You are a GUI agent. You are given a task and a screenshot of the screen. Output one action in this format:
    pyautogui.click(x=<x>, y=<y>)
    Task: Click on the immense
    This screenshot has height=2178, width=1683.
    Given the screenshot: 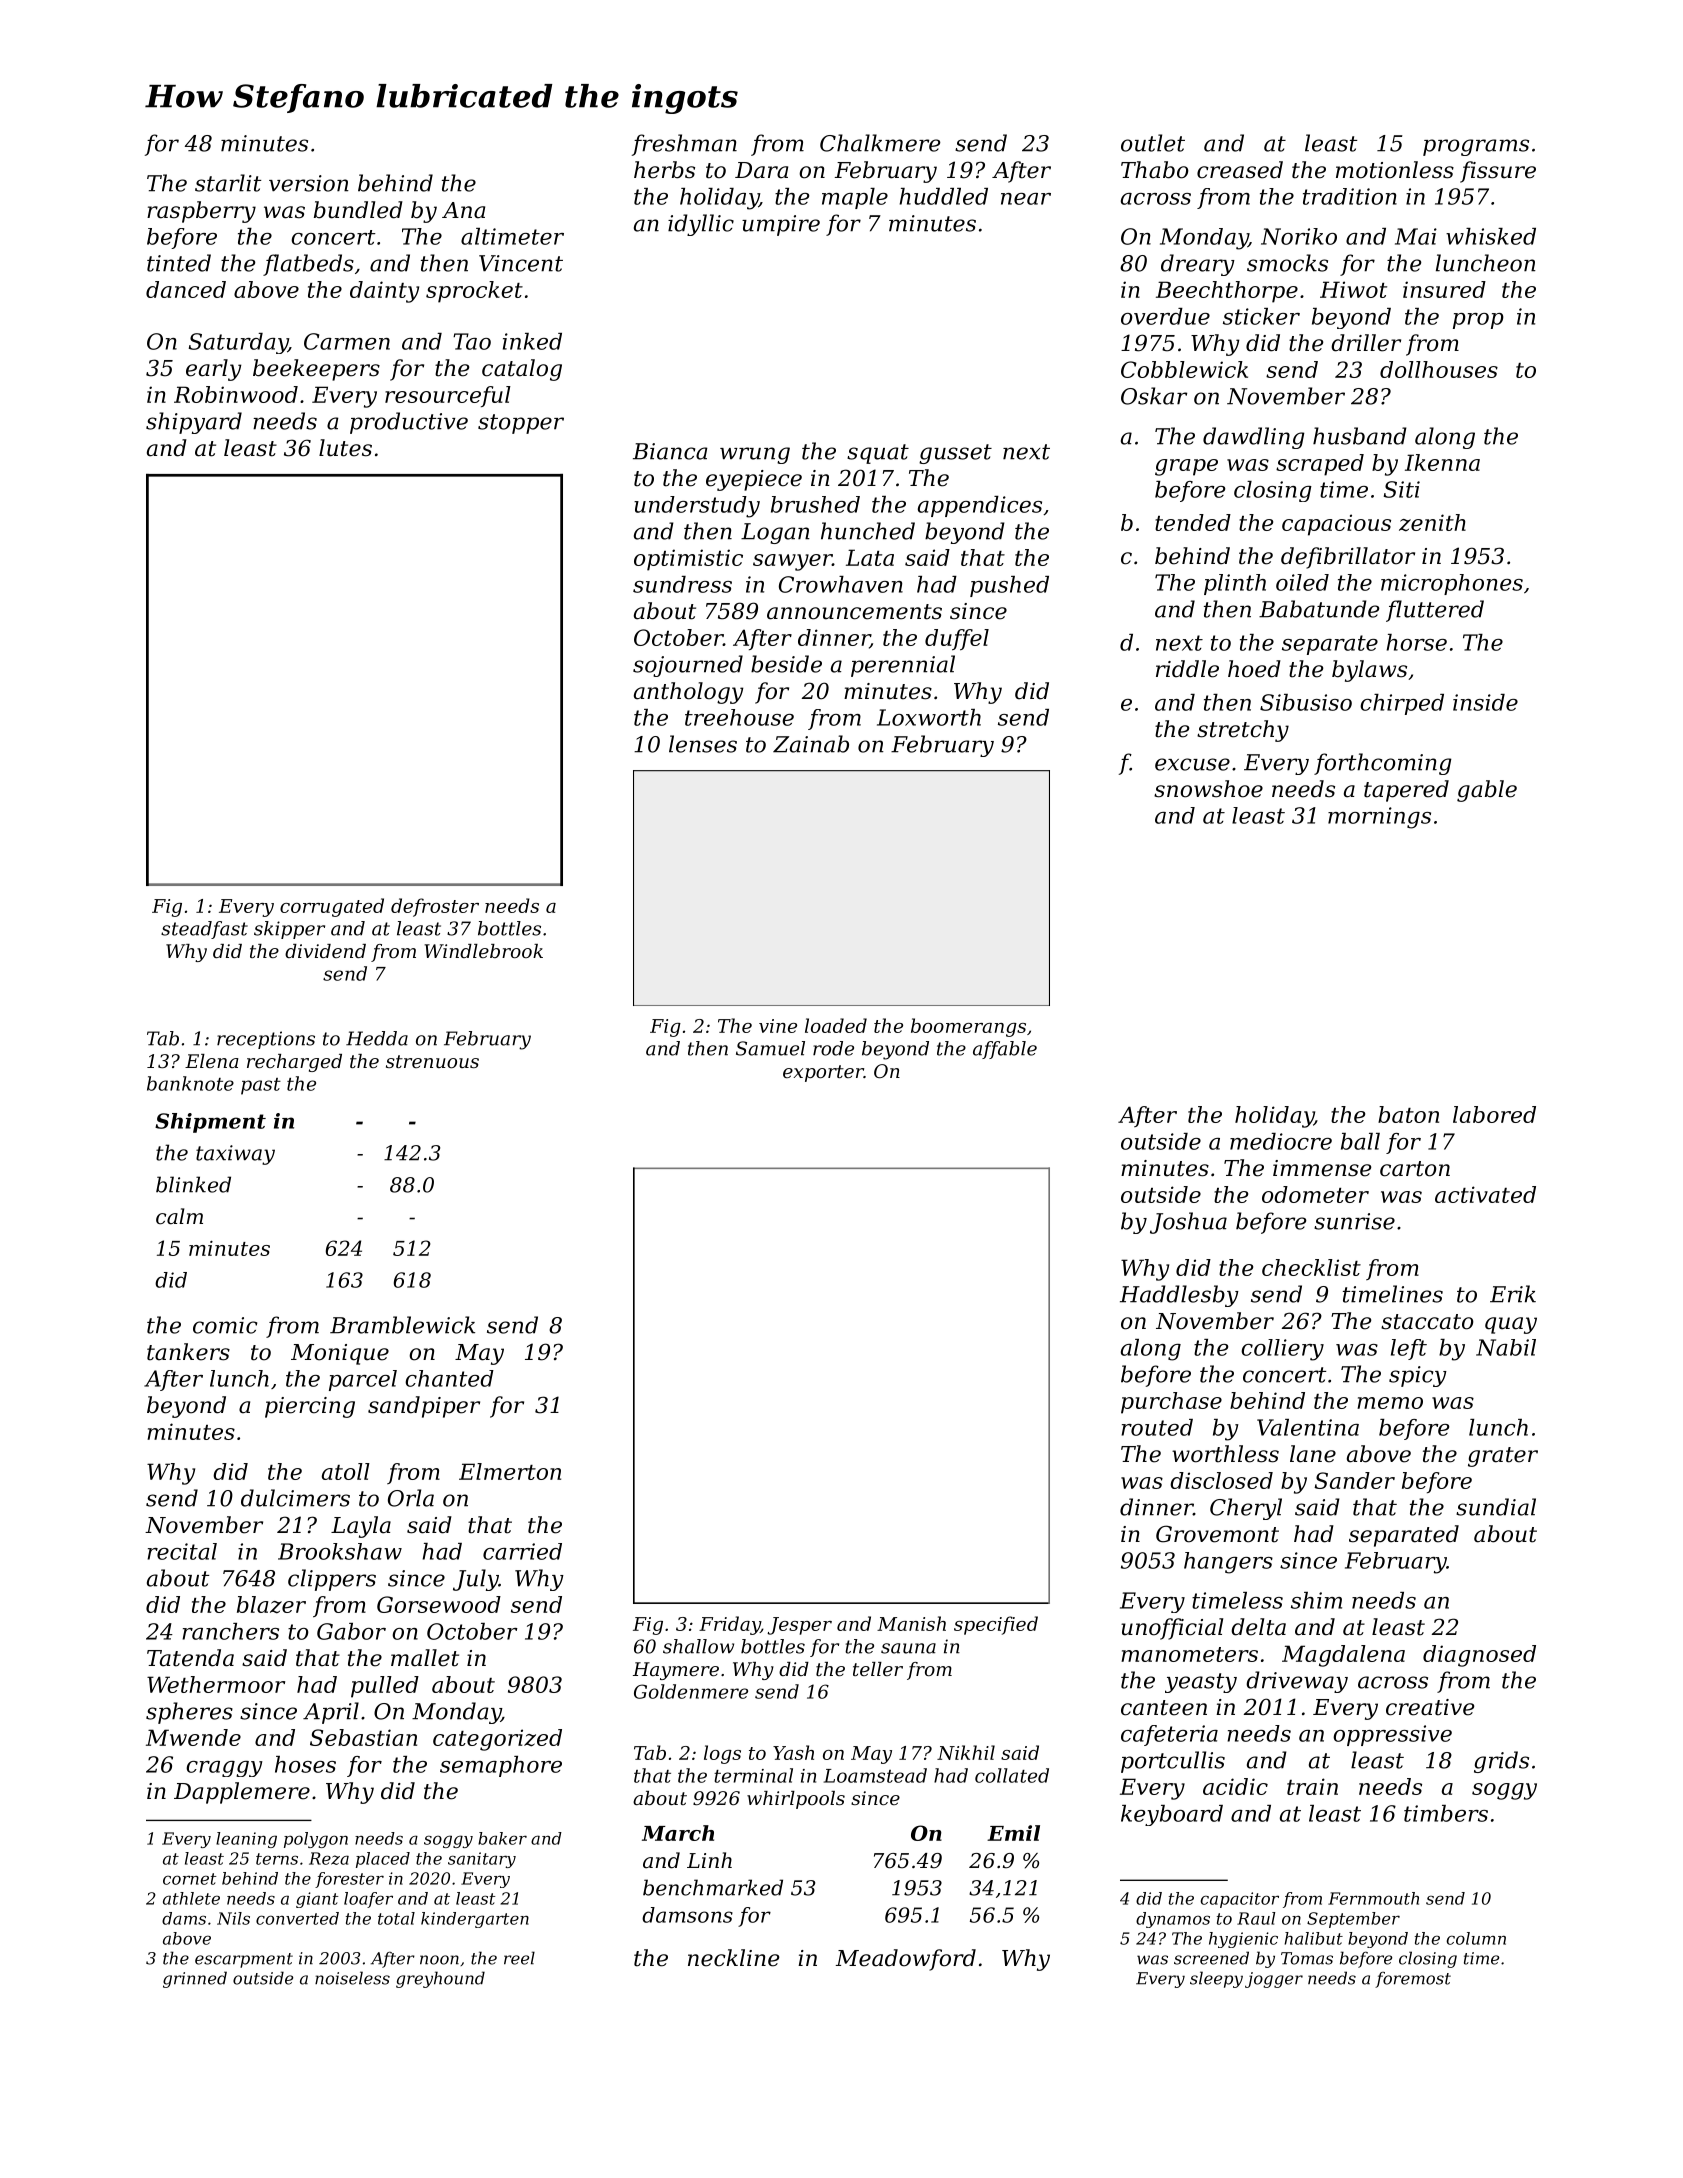 What is the action you would take?
    pyautogui.click(x=1322, y=1168)
